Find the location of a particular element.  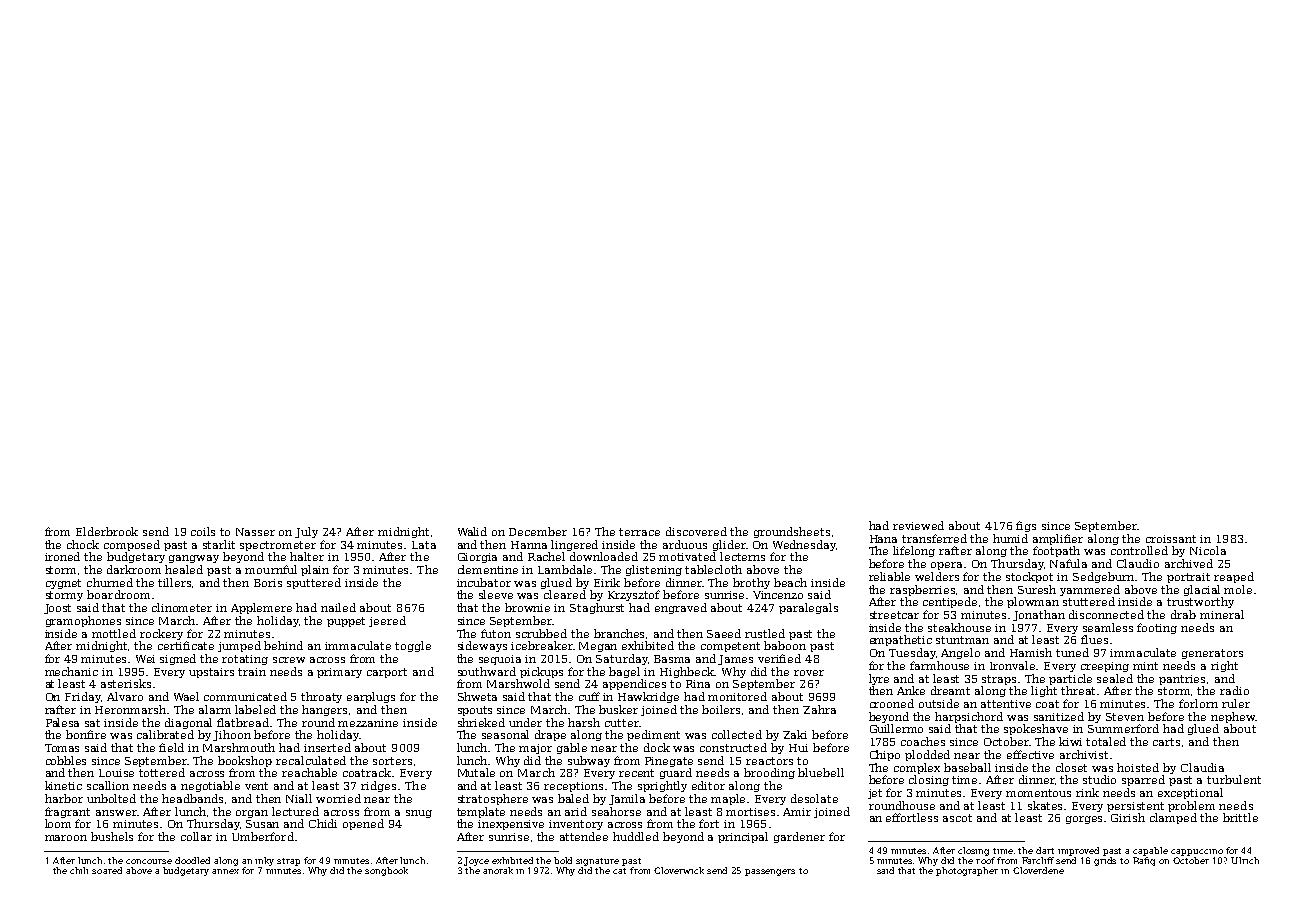

busker is located at coordinates (618, 709).
